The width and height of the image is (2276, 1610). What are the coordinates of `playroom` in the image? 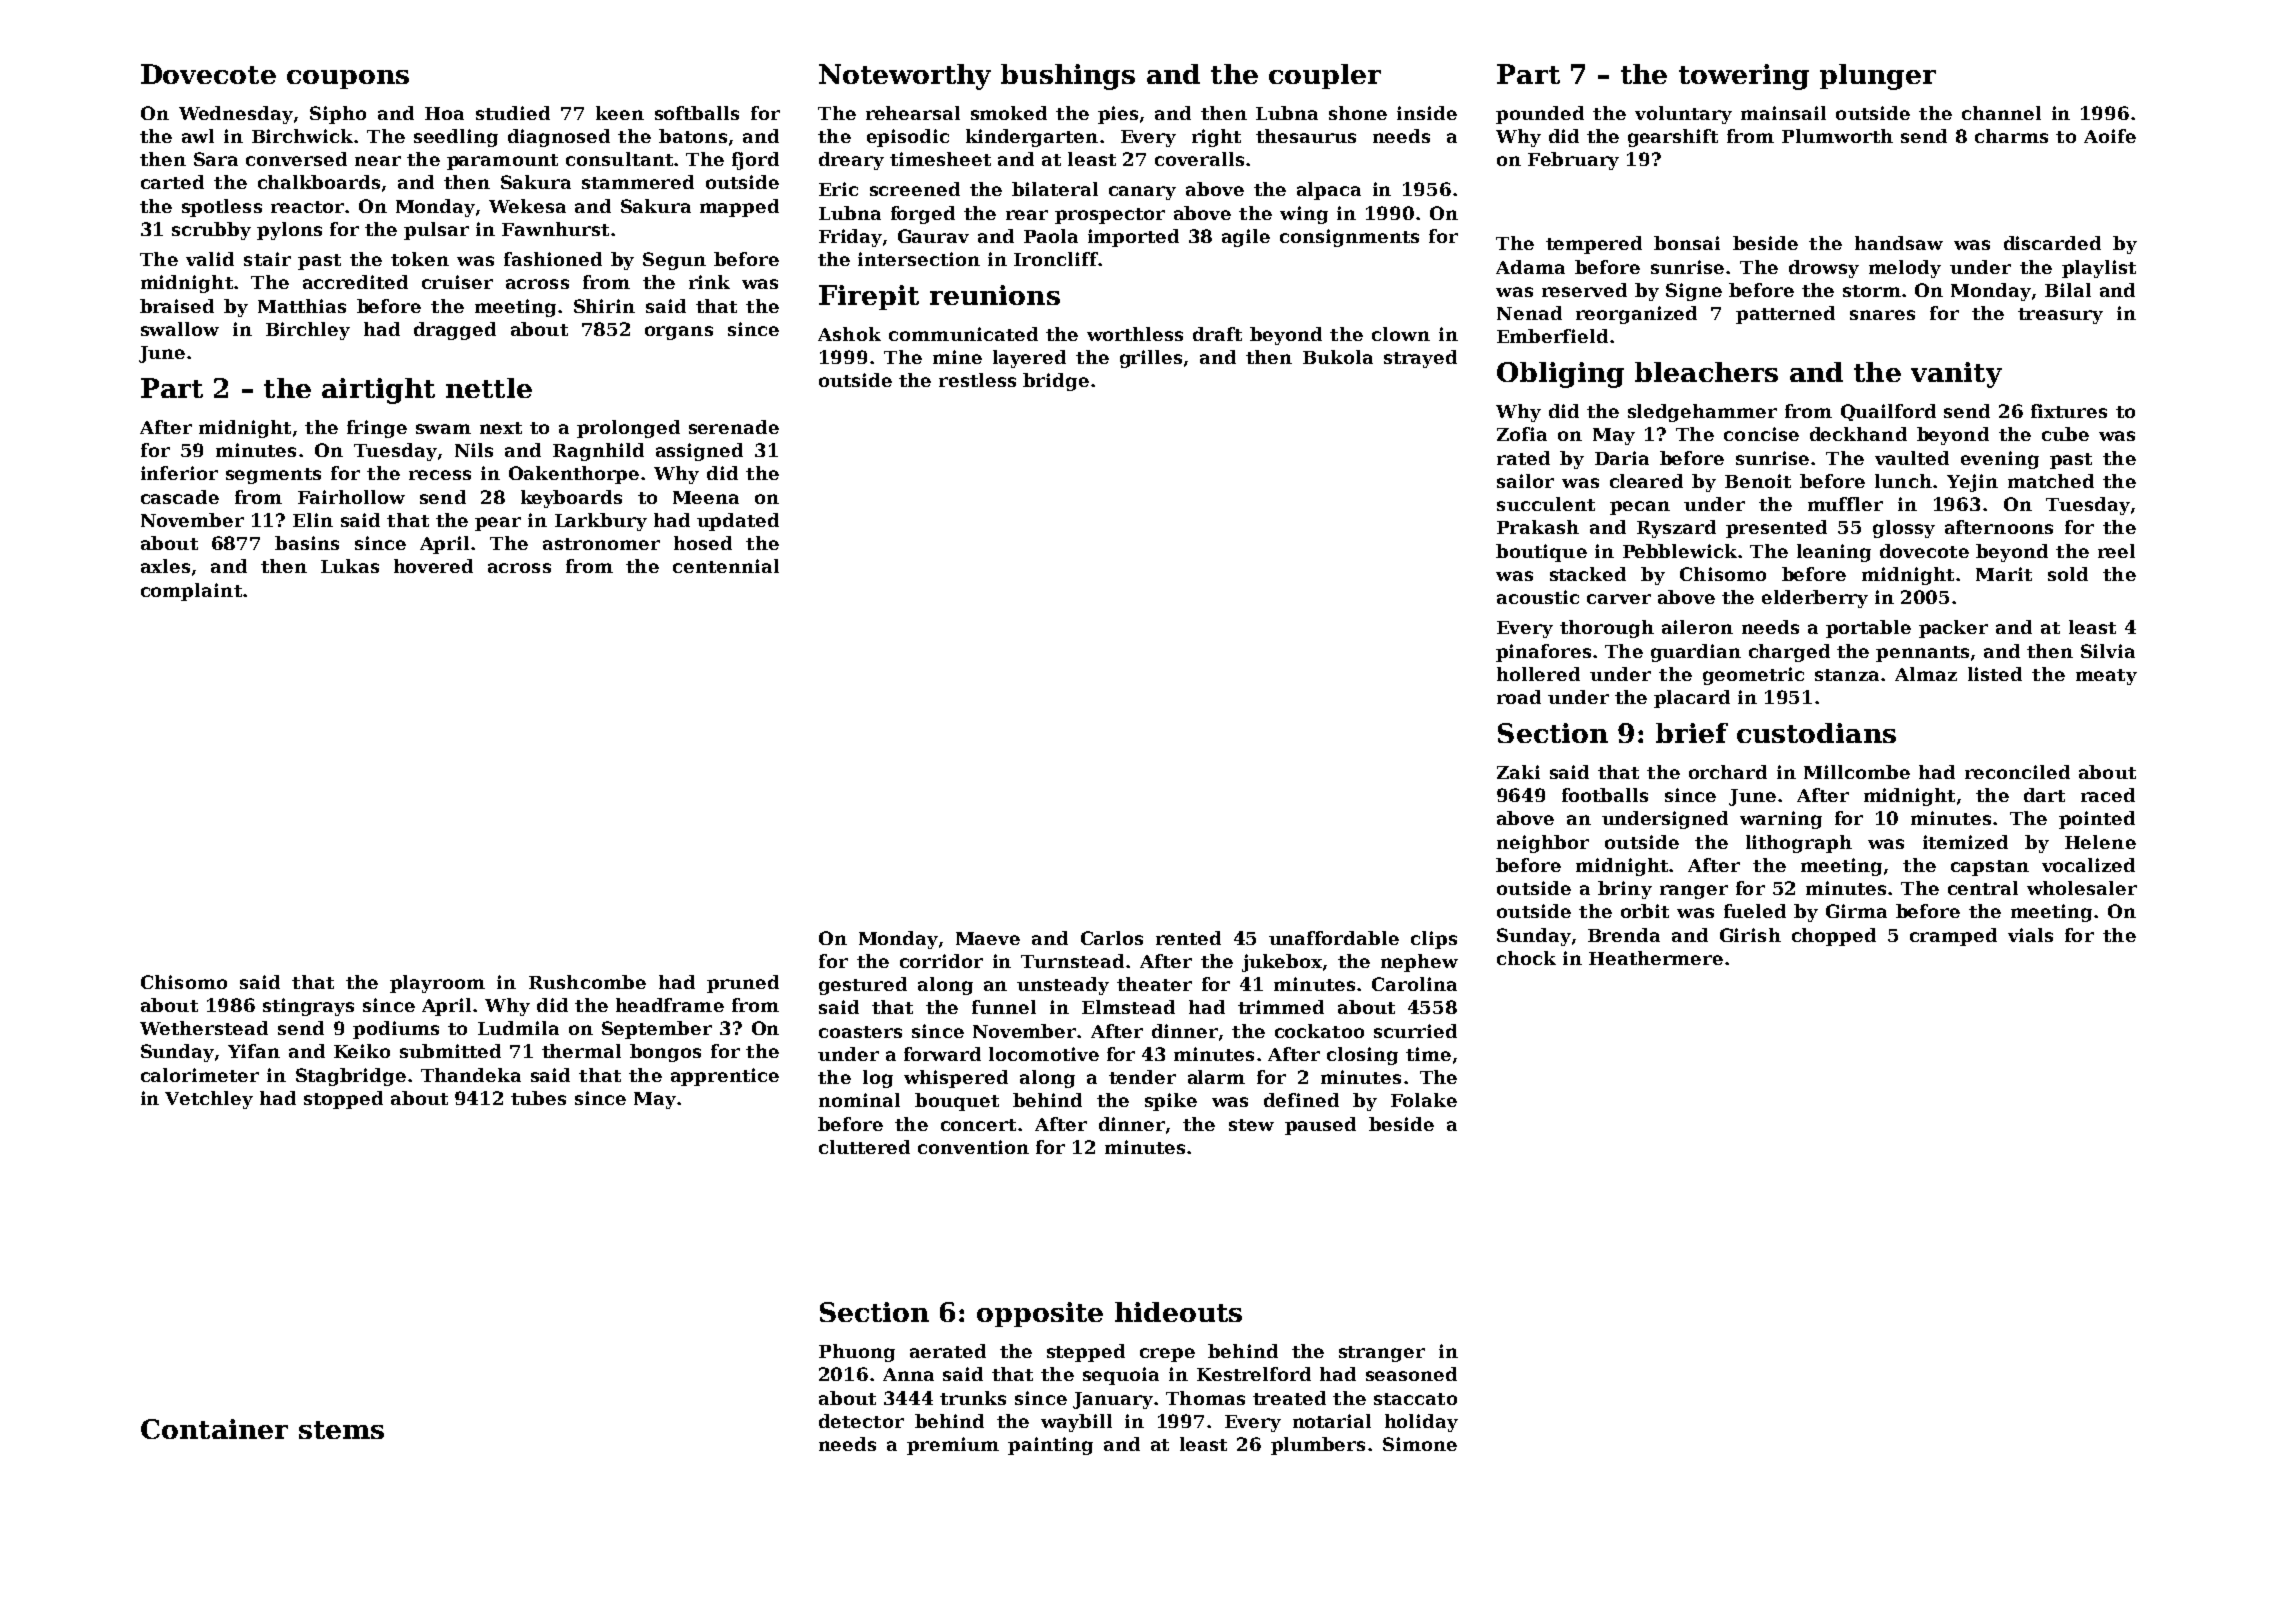 It's located at (437, 984).
